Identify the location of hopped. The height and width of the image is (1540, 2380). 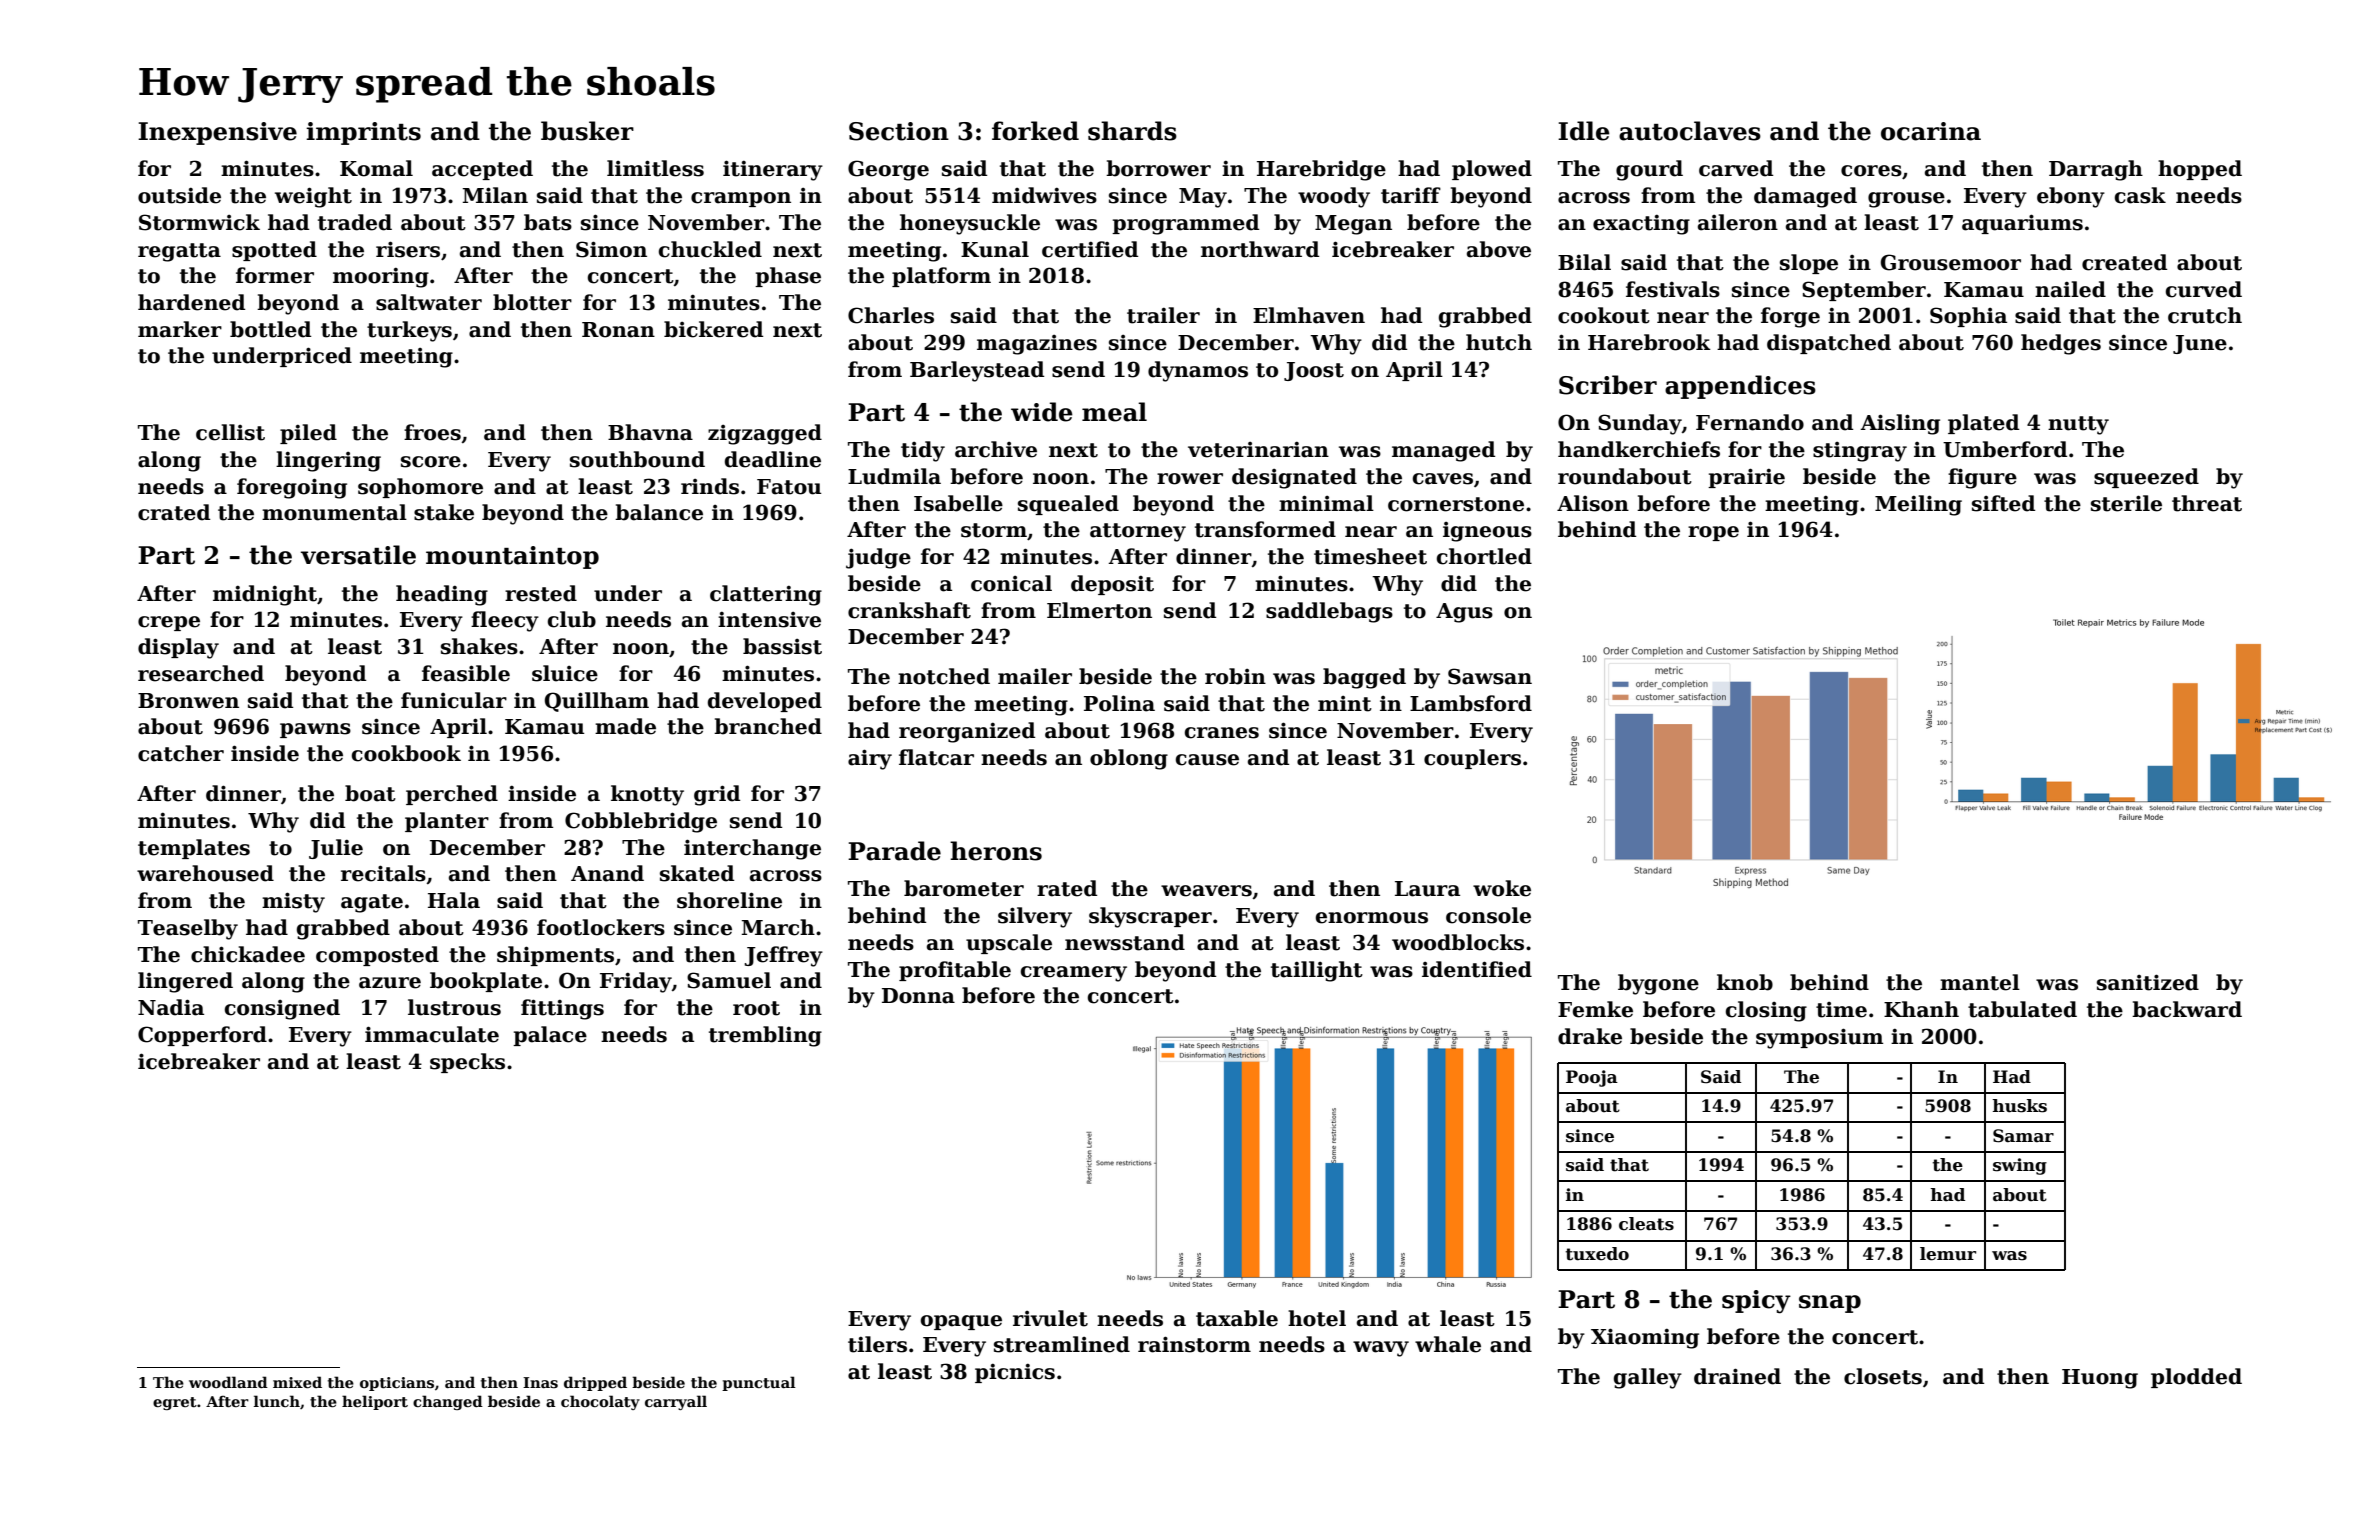
(2200, 170).
